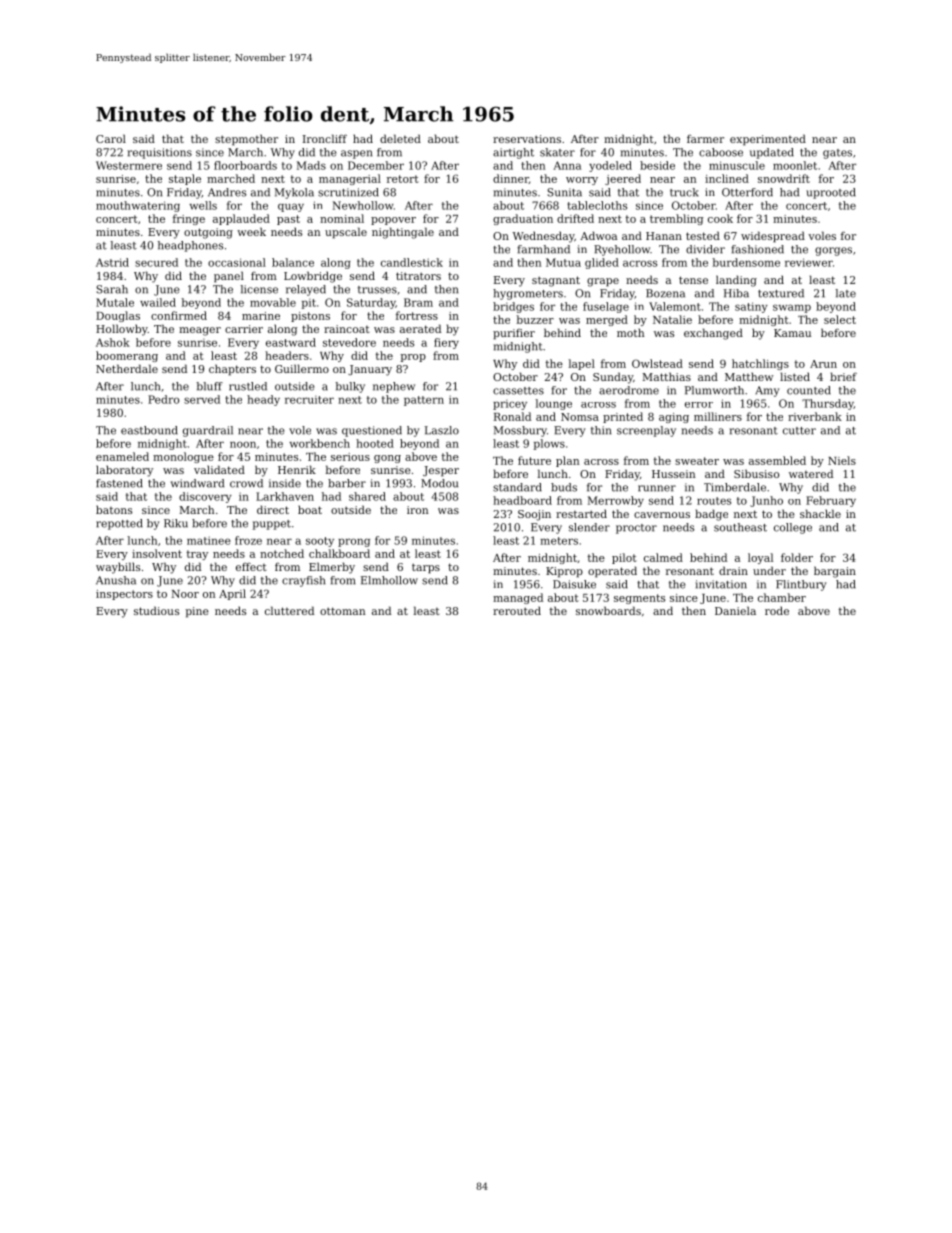  Describe the element at coordinates (442, 430) in the document. I see `Laszlo` at that location.
